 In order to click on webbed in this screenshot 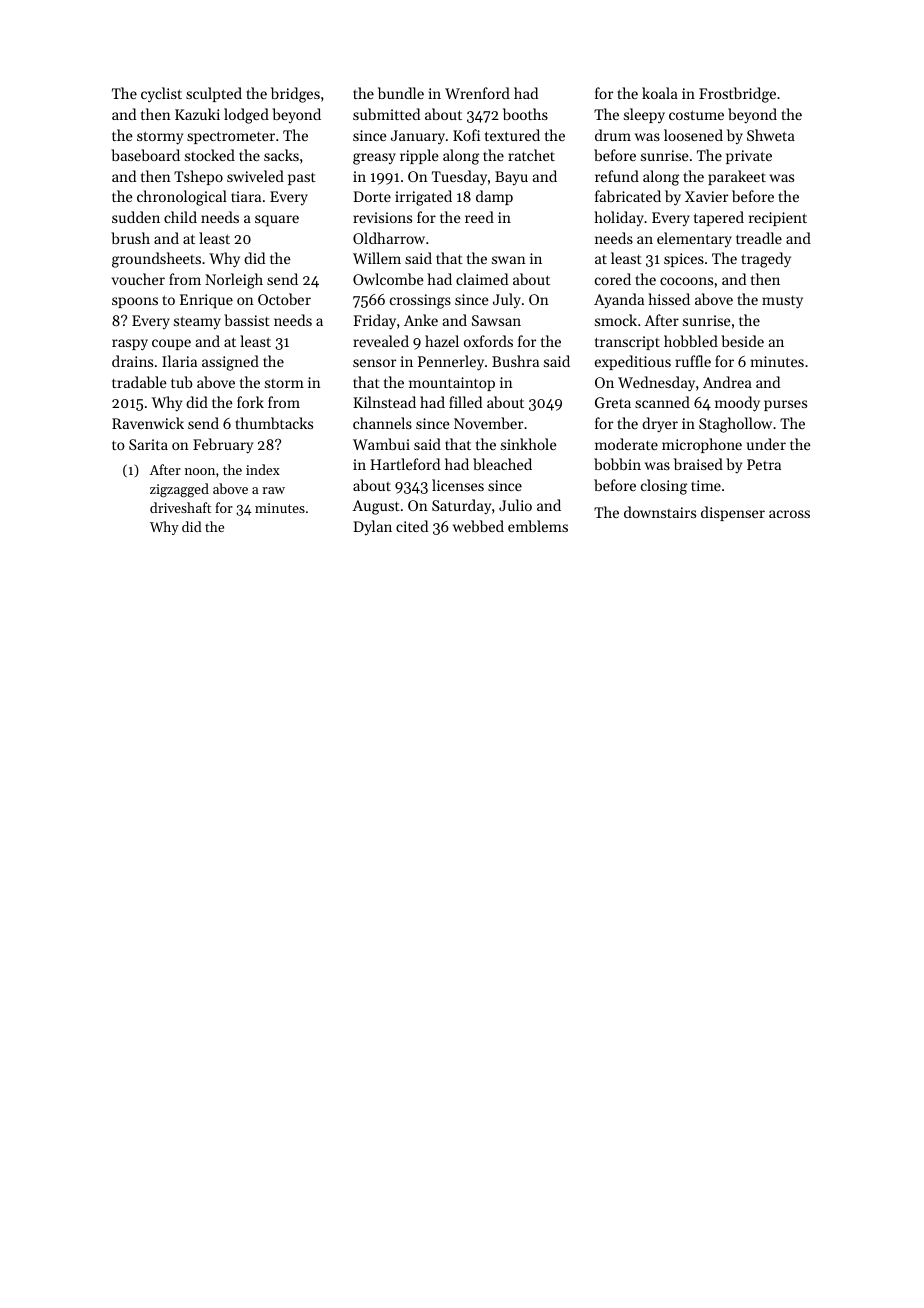, I will do `click(478, 526)`.
